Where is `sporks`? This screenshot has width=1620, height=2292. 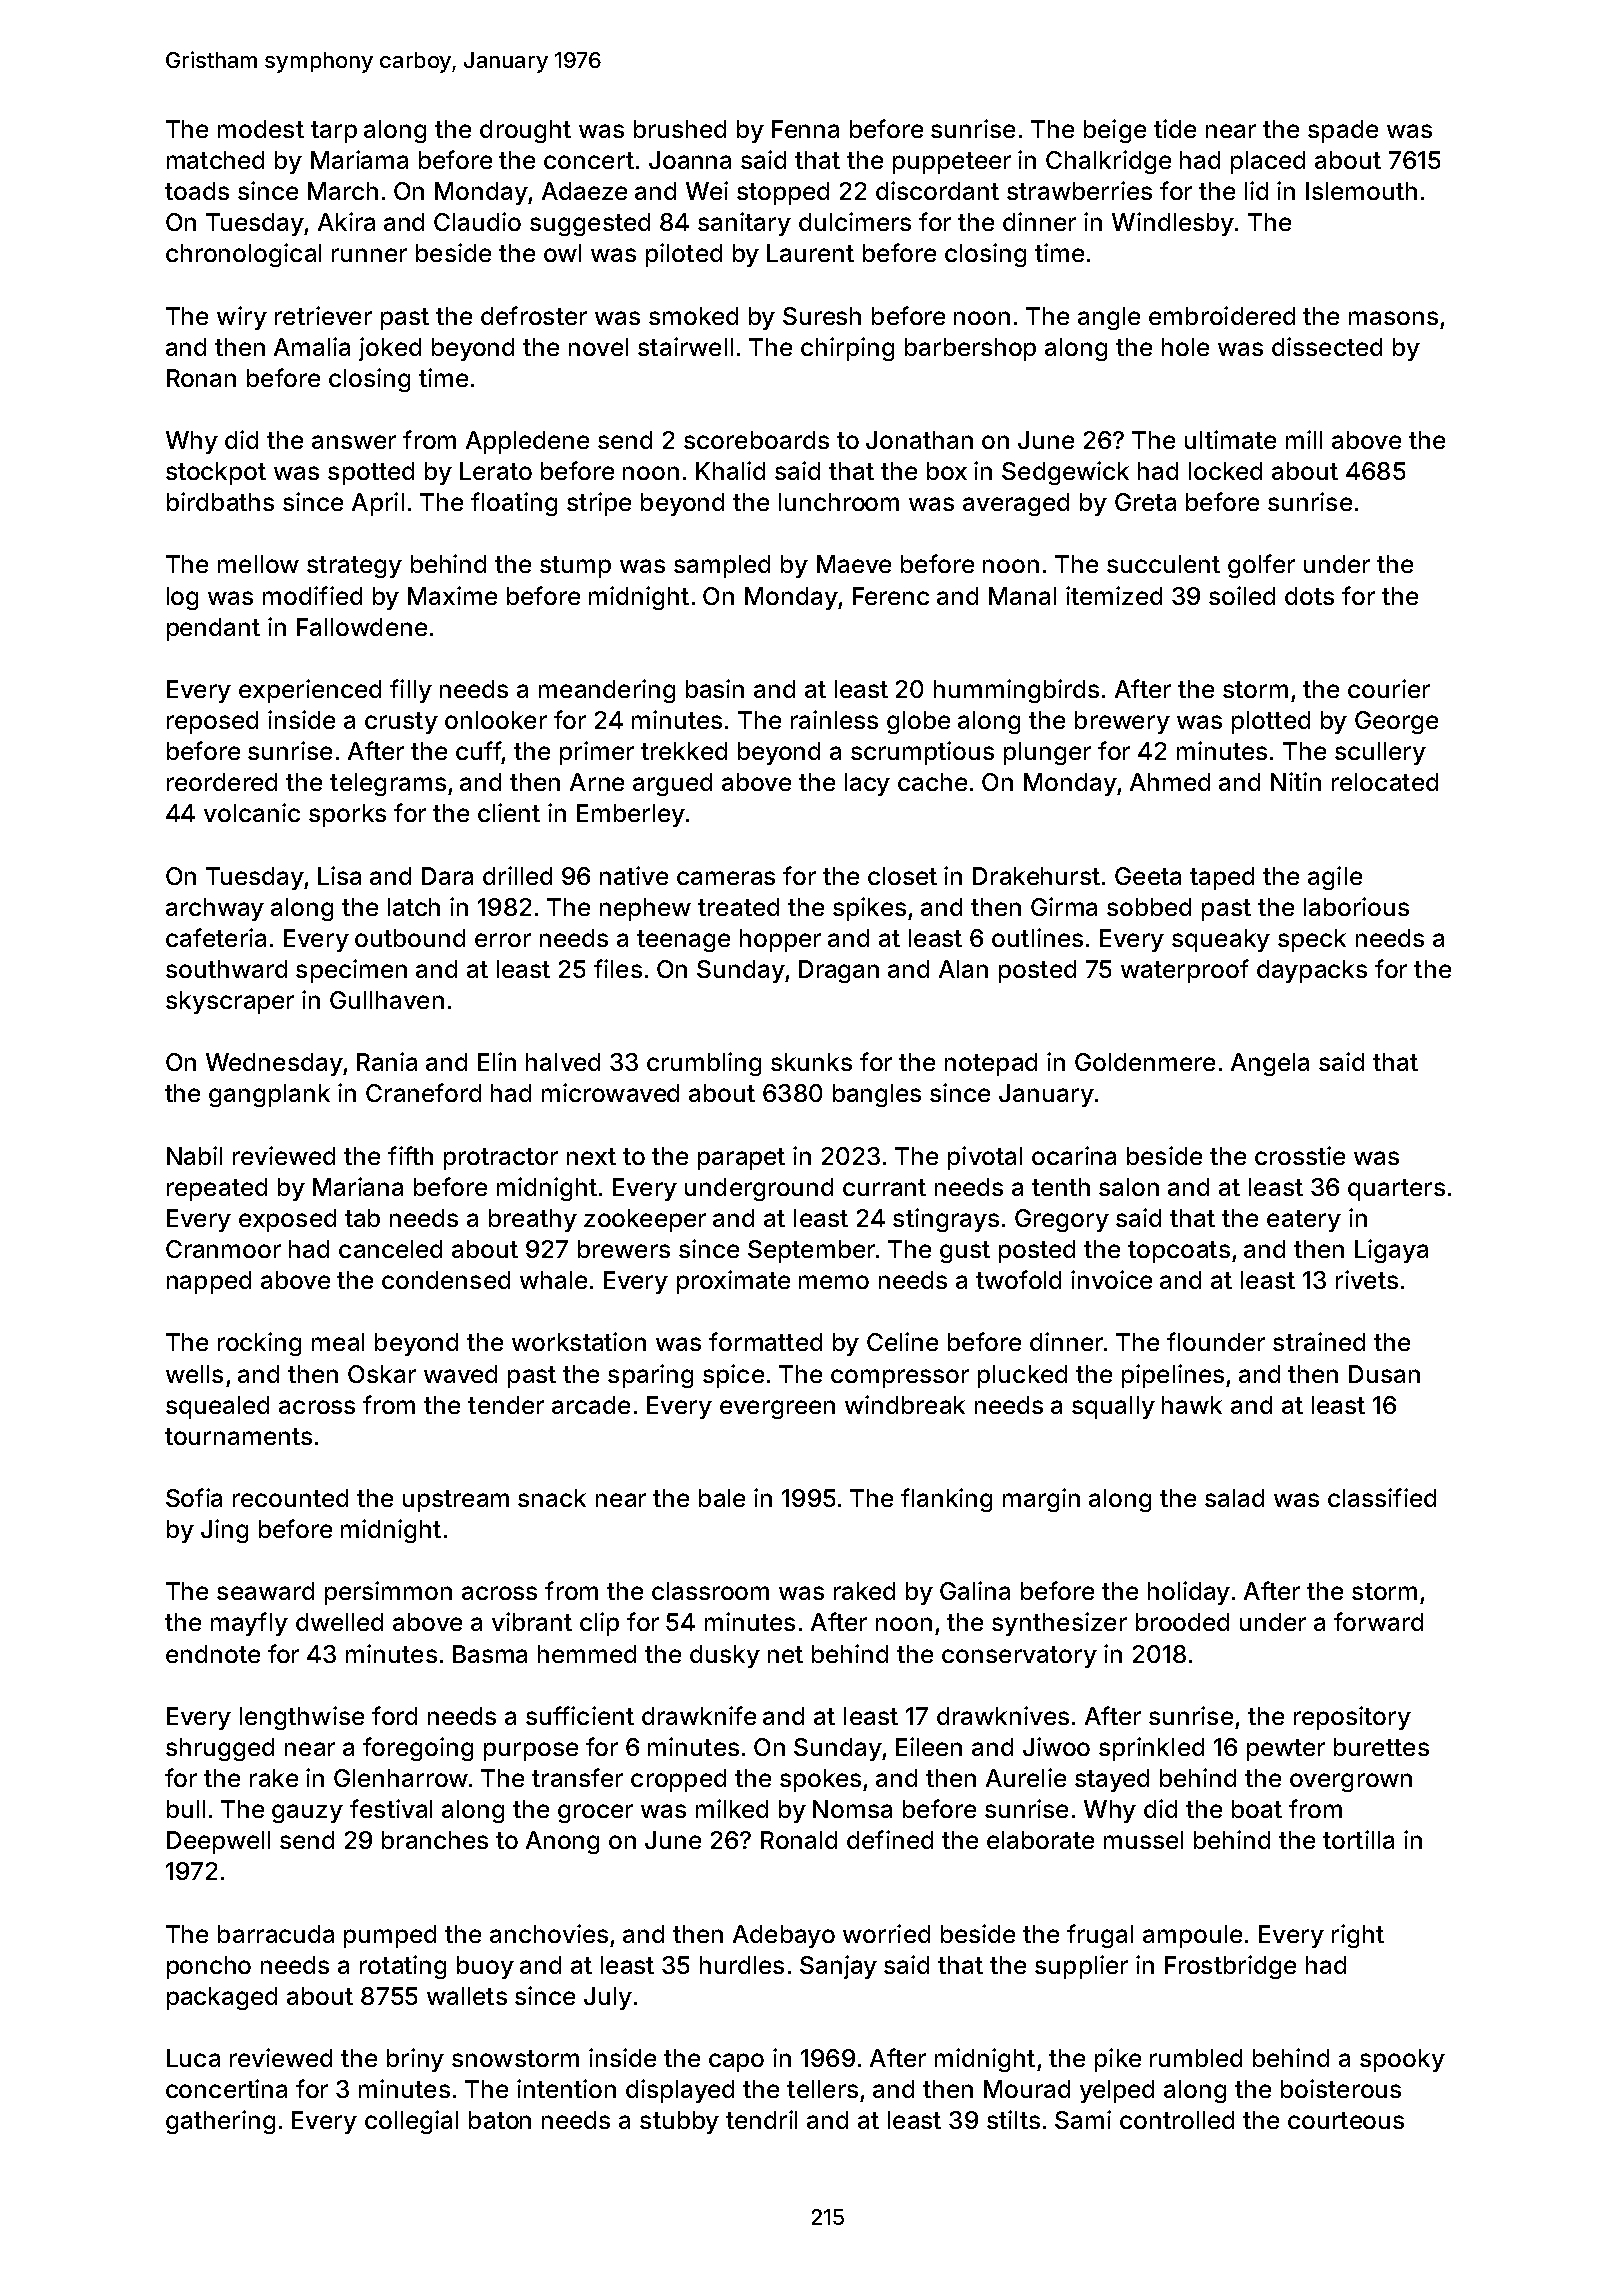 sporks is located at coordinates (347, 815).
